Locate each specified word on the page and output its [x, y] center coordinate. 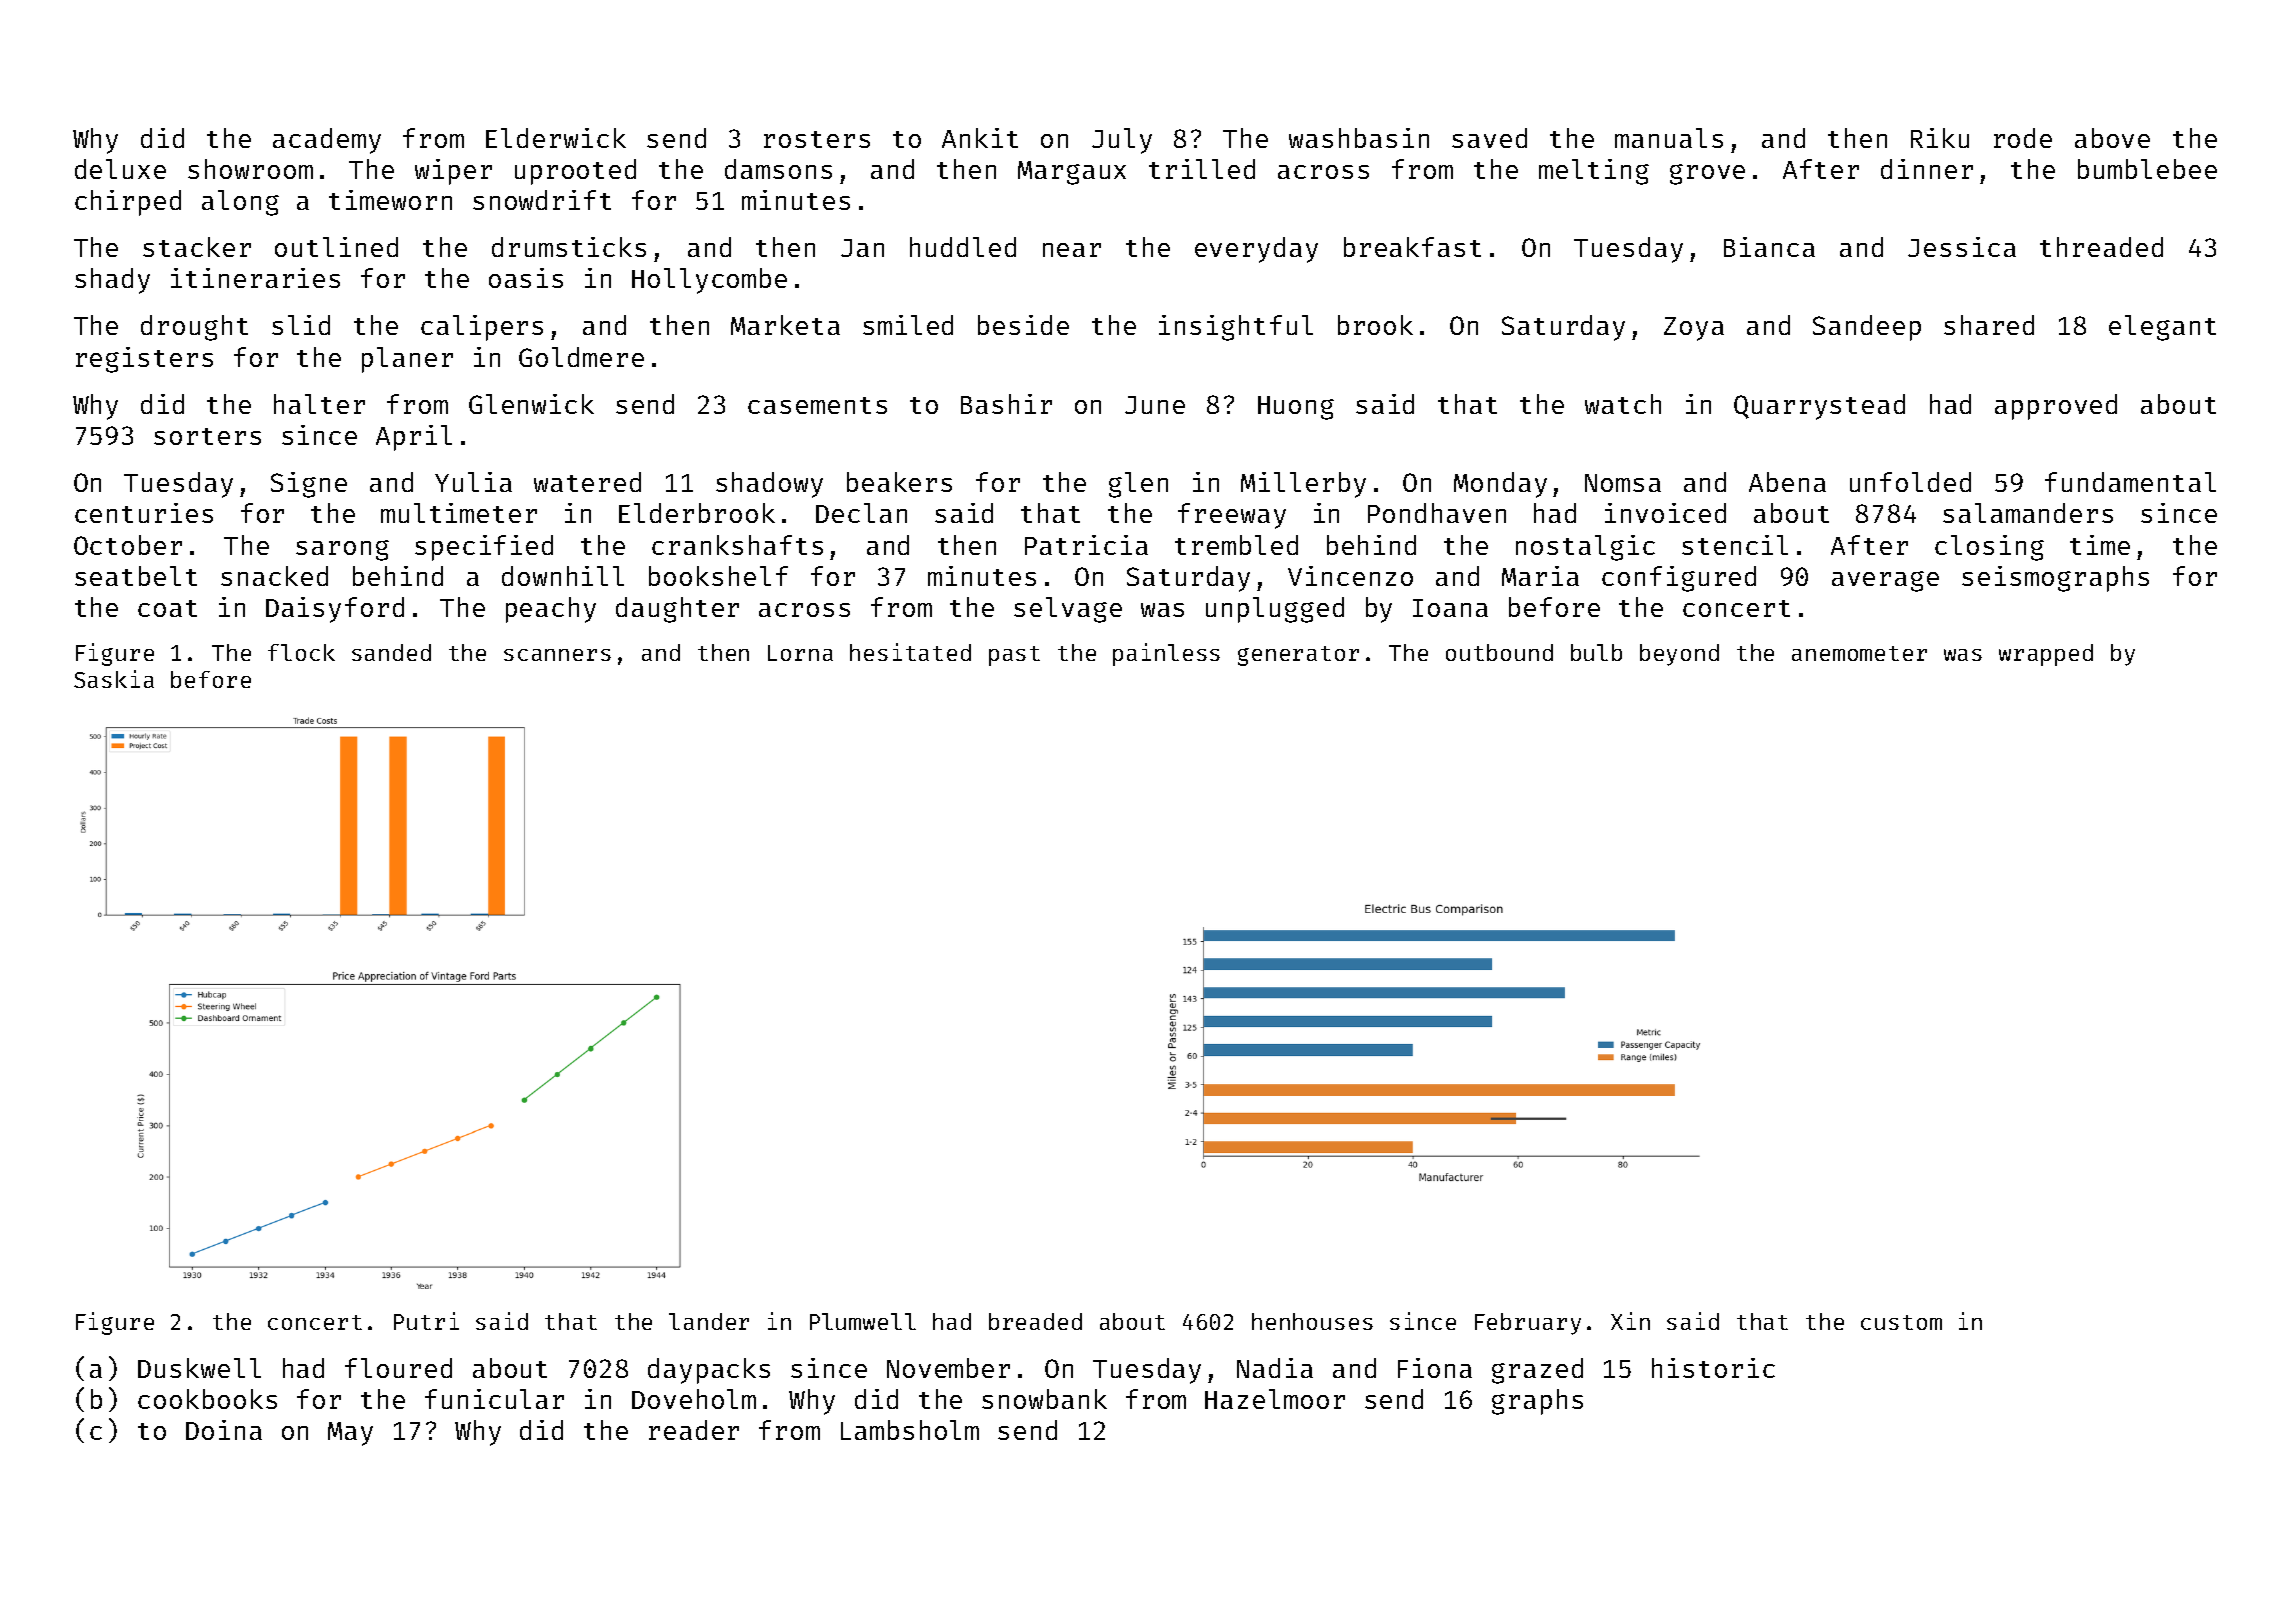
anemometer [1859, 653]
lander [709, 1321]
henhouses [1312, 1321]
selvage [1068, 610]
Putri [426, 1321]
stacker [197, 247]
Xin [1630, 1321]
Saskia [114, 679]
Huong [1296, 408]
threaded [2101, 247]
